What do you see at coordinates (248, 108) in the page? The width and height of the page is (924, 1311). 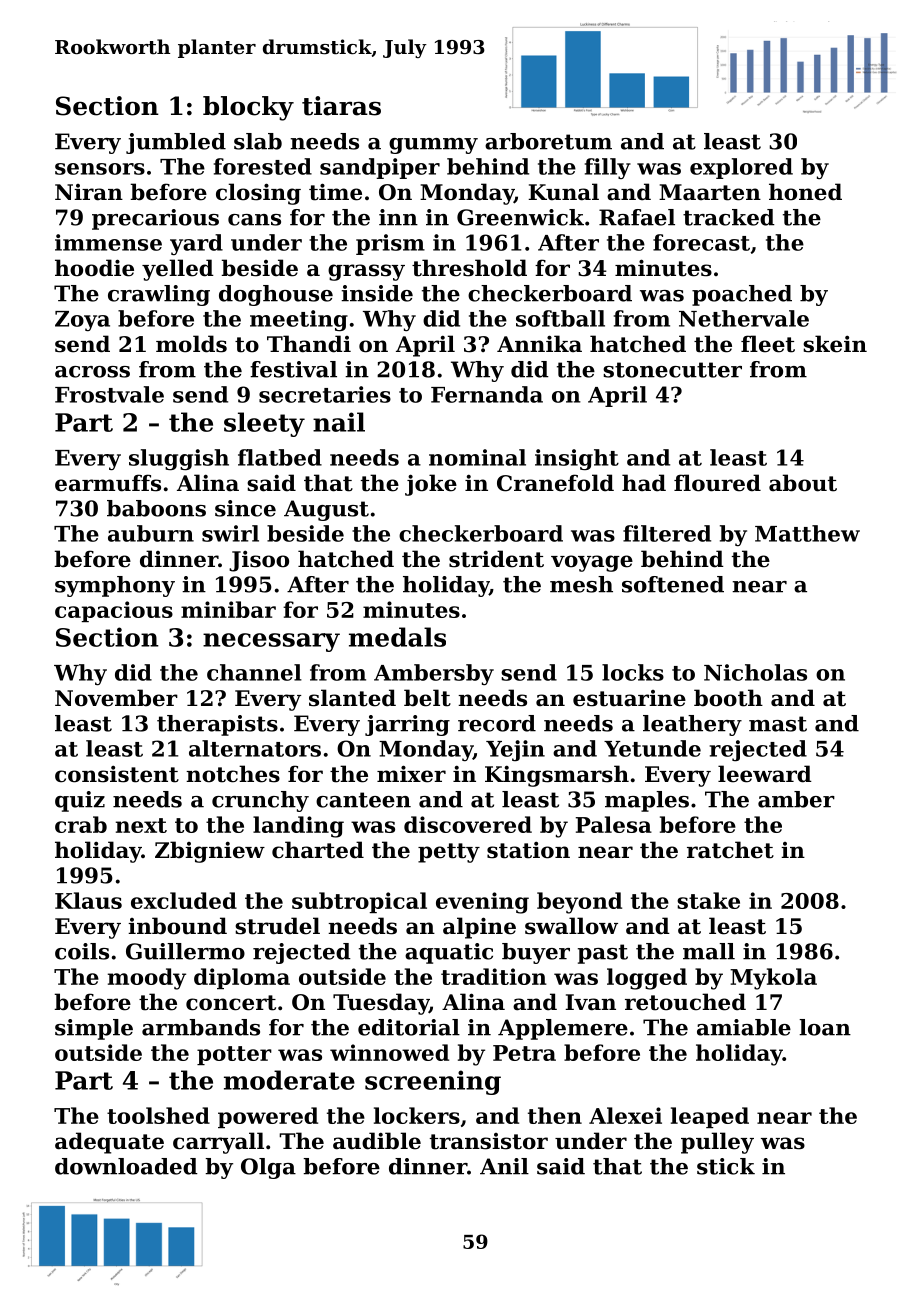 I see `blocky` at bounding box center [248, 108].
